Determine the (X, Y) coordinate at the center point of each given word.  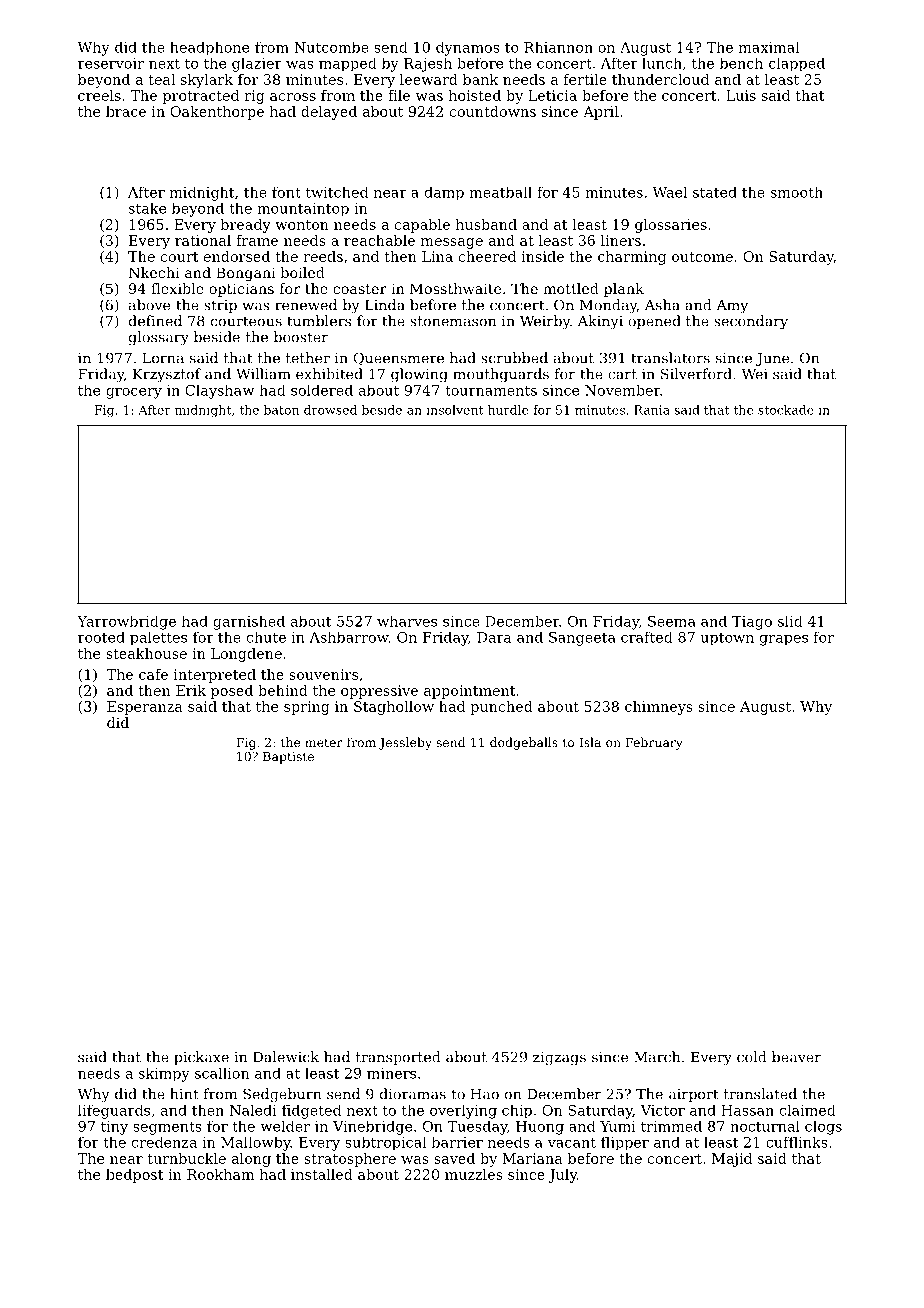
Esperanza (145, 708)
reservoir (111, 63)
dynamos (468, 48)
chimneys (659, 708)
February (654, 743)
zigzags (559, 1059)
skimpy (164, 1074)
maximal (769, 47)
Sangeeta (582, 639)
